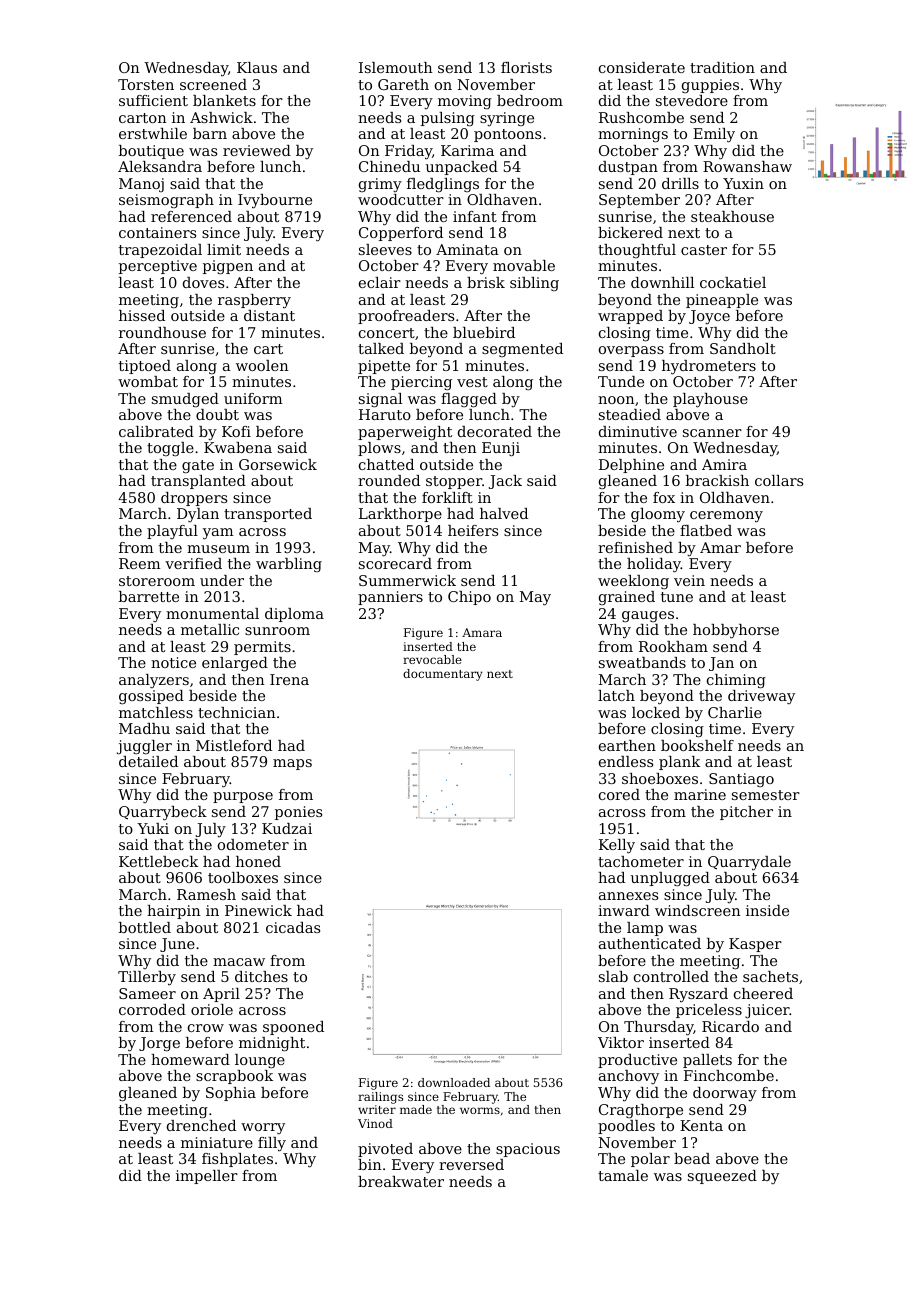  Describe the element at coordinates (400, 515) in the screenshot. I see `Larkthorpe` at that location.
